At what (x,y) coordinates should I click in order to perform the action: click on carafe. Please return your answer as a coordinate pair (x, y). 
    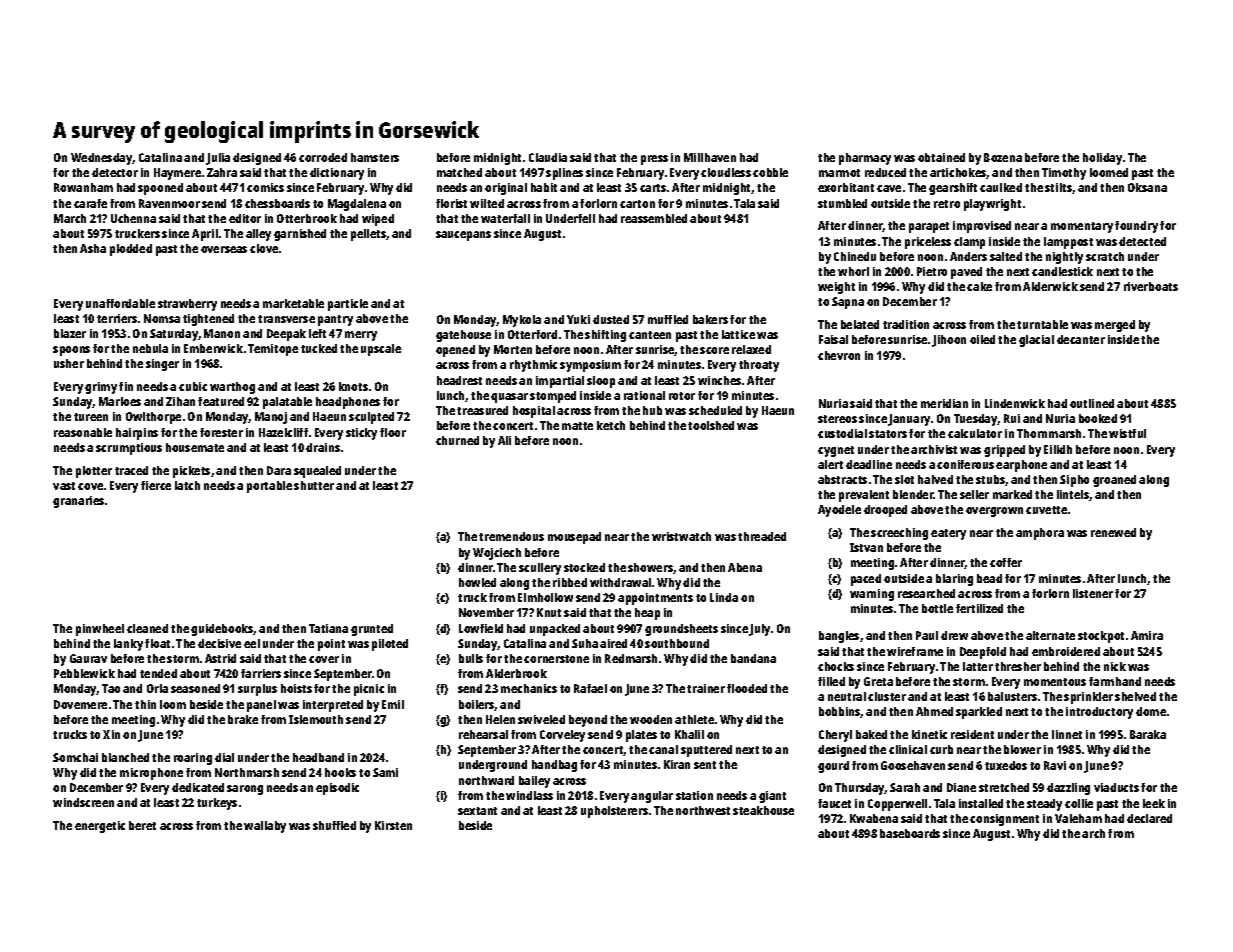
    Looking at the image, I should click on (90, 203).
